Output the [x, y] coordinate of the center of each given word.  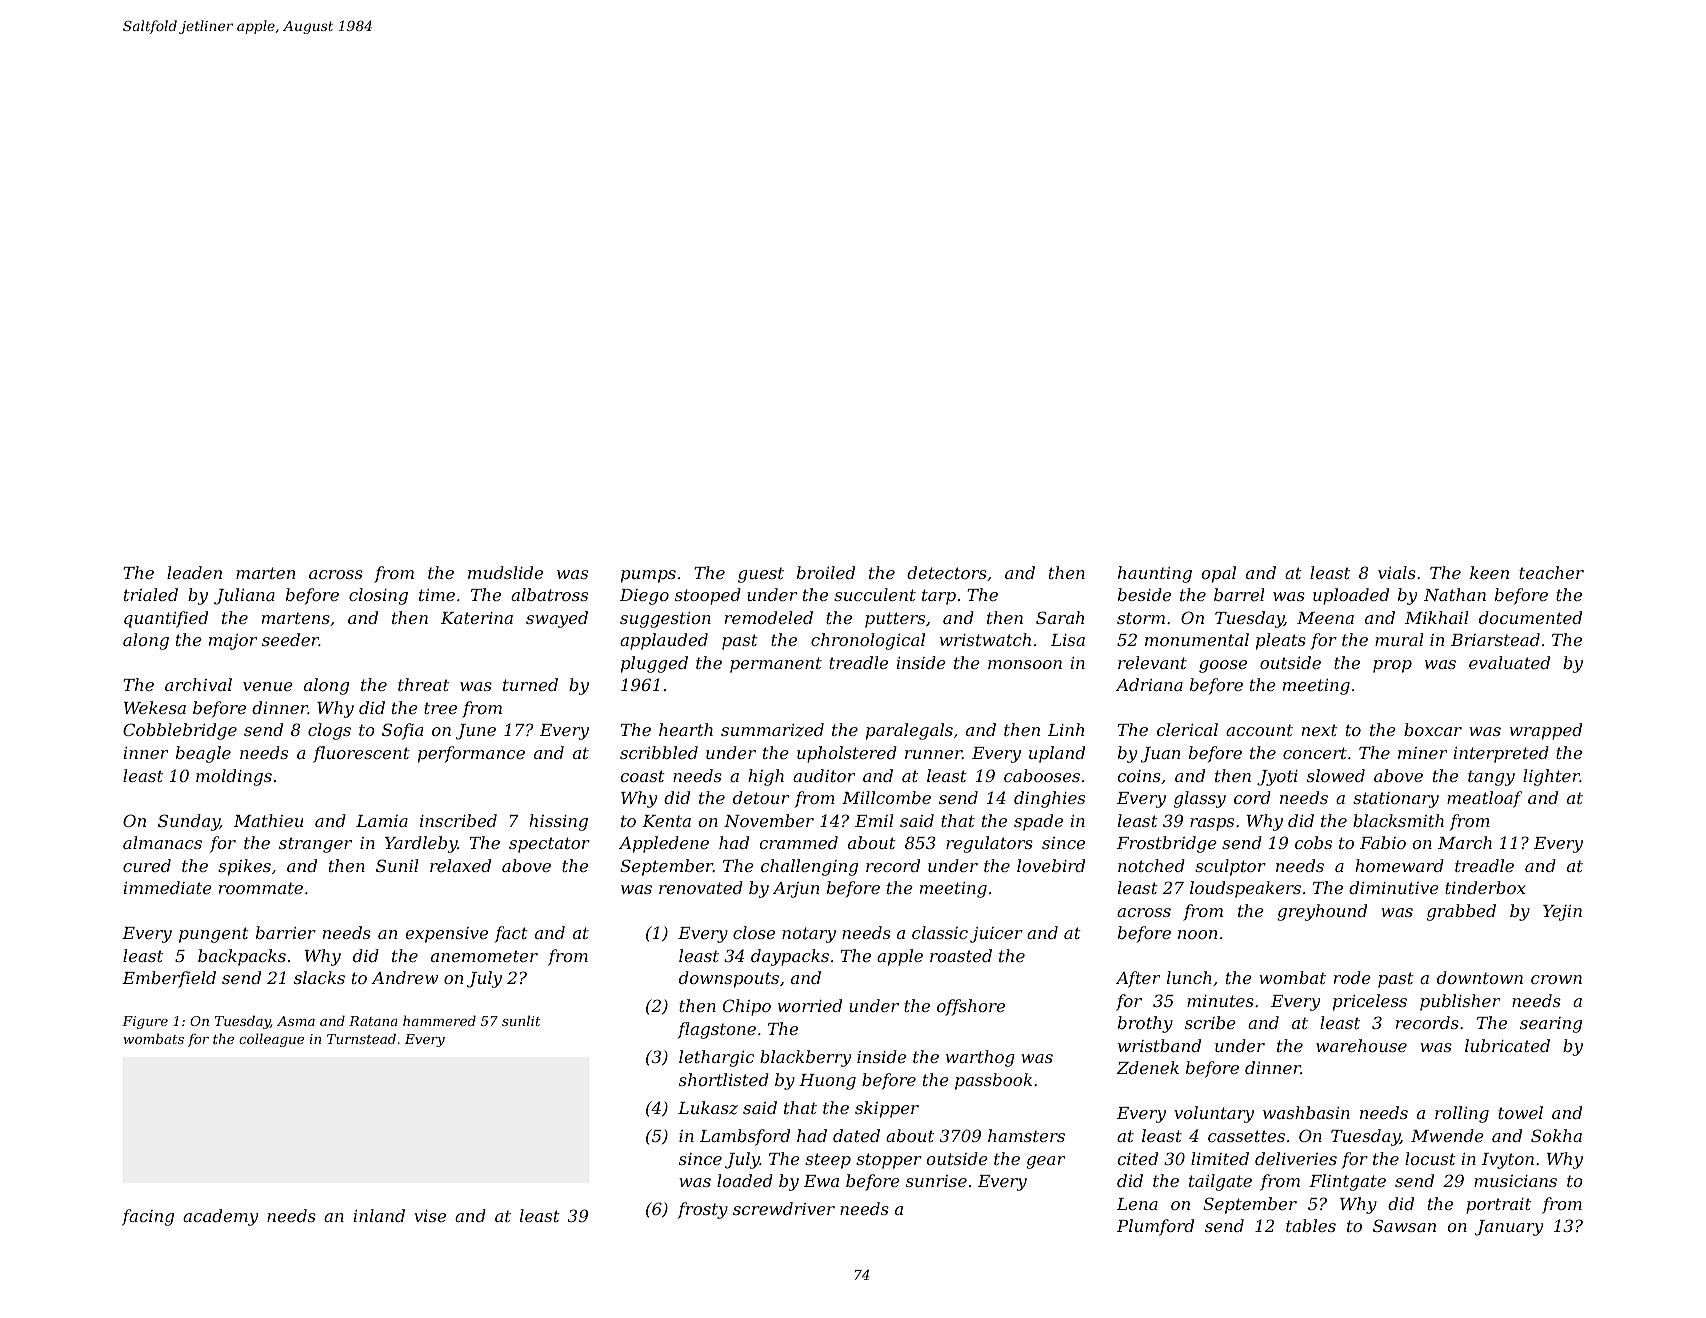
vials [1397, 572]
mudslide [505, 572]
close [754, 932]
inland [379, 1215]
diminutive [1394, 887]
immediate [167, 887]
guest [761, 575]
